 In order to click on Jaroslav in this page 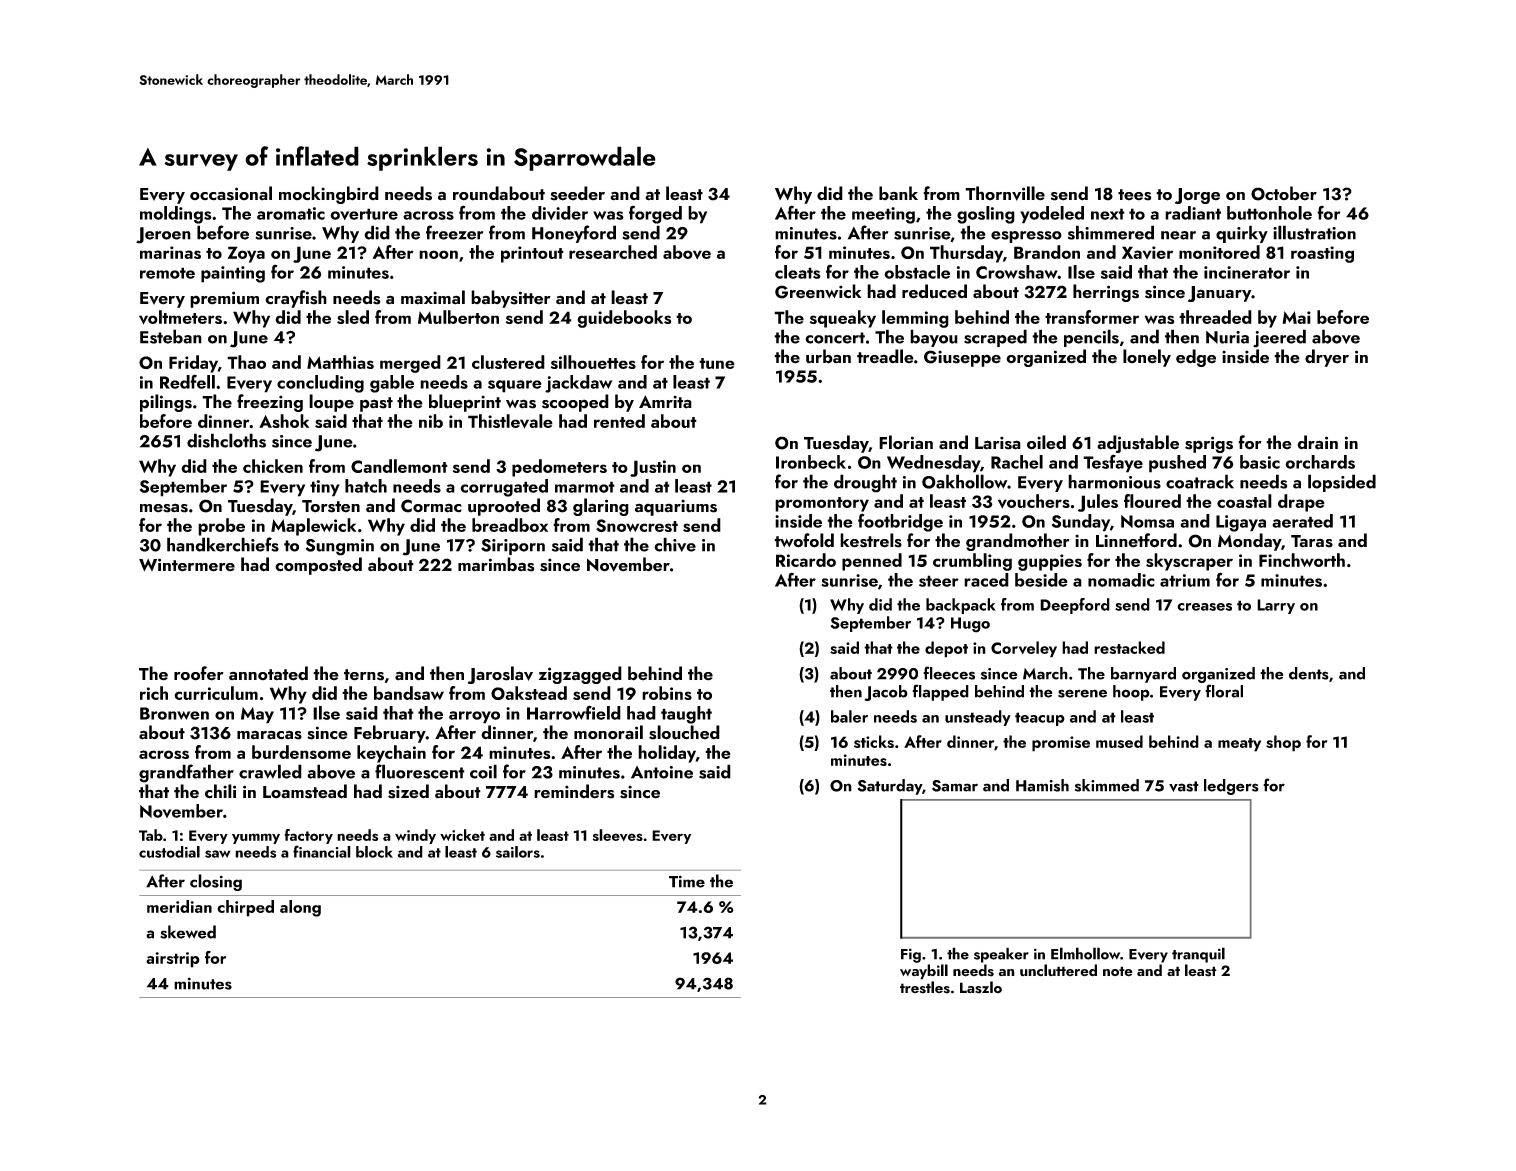, I will do `click(500, 675)`.
